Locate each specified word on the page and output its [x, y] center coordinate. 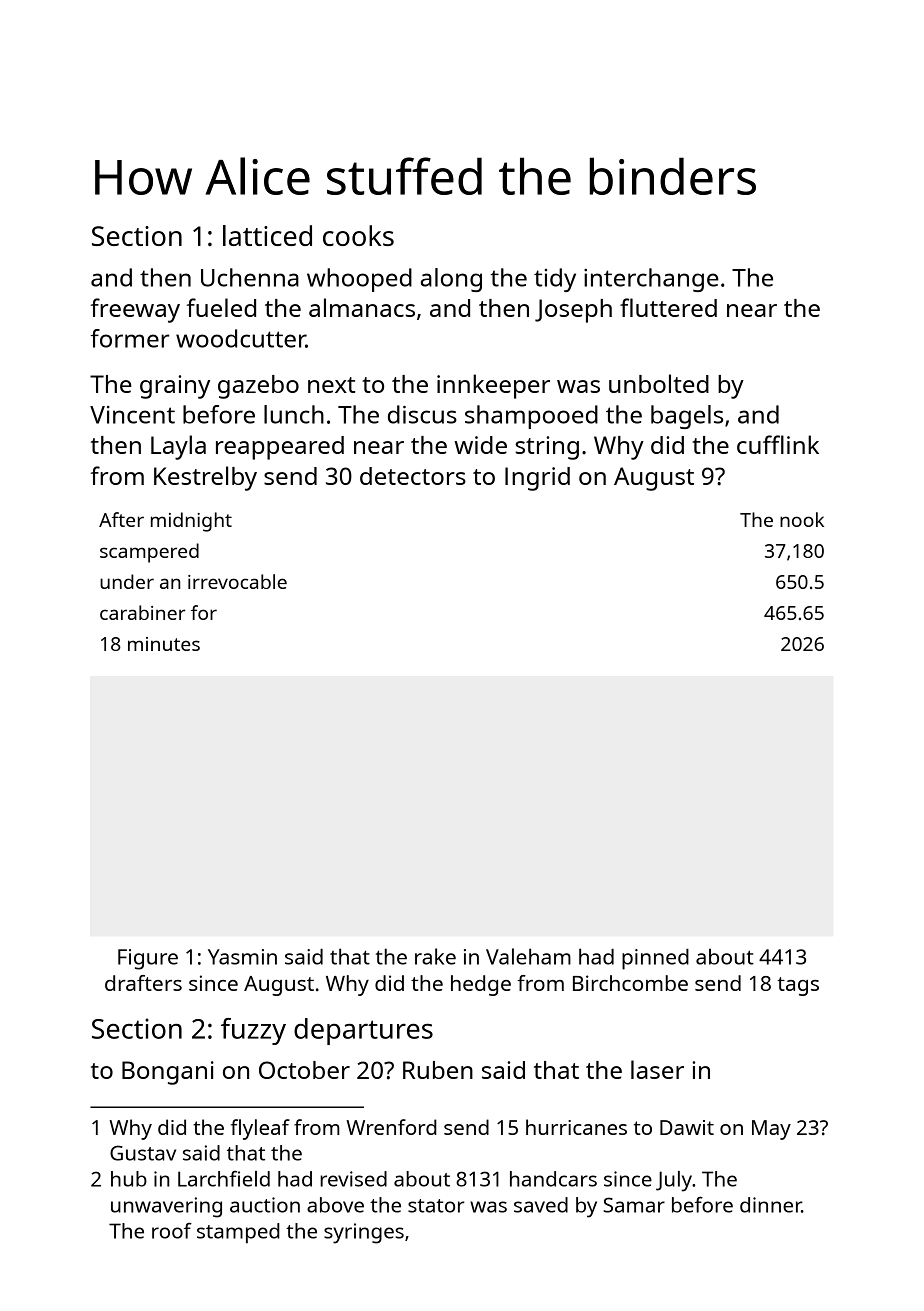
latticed [267, 235]
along [451, 280]
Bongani [168, 1073]
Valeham [528, 956]
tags [798, 986]
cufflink [778, 444]
